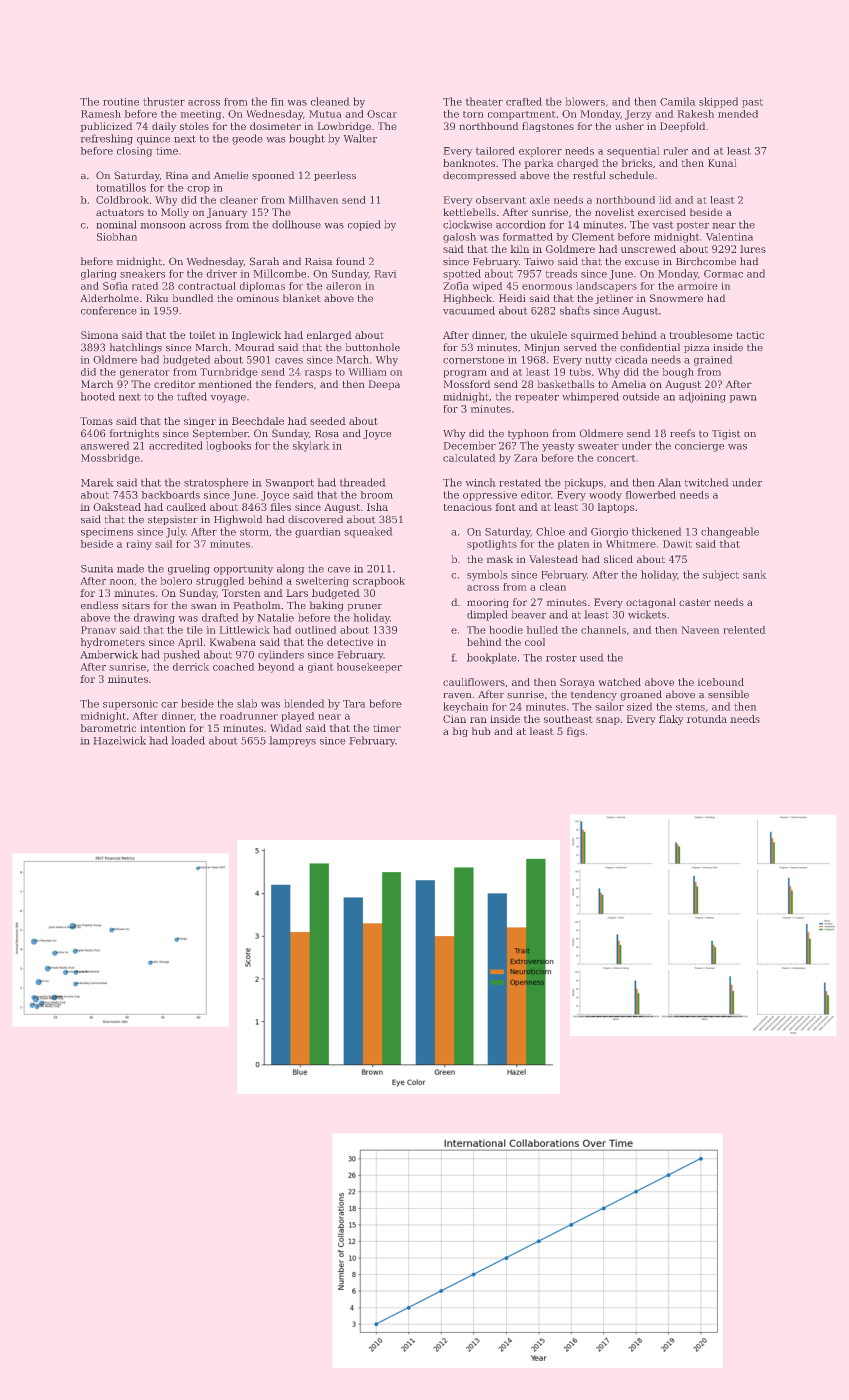  What do you see at coordinates (201, 115) in the image?
I see `meeting` at bounding box center [201, 115].
